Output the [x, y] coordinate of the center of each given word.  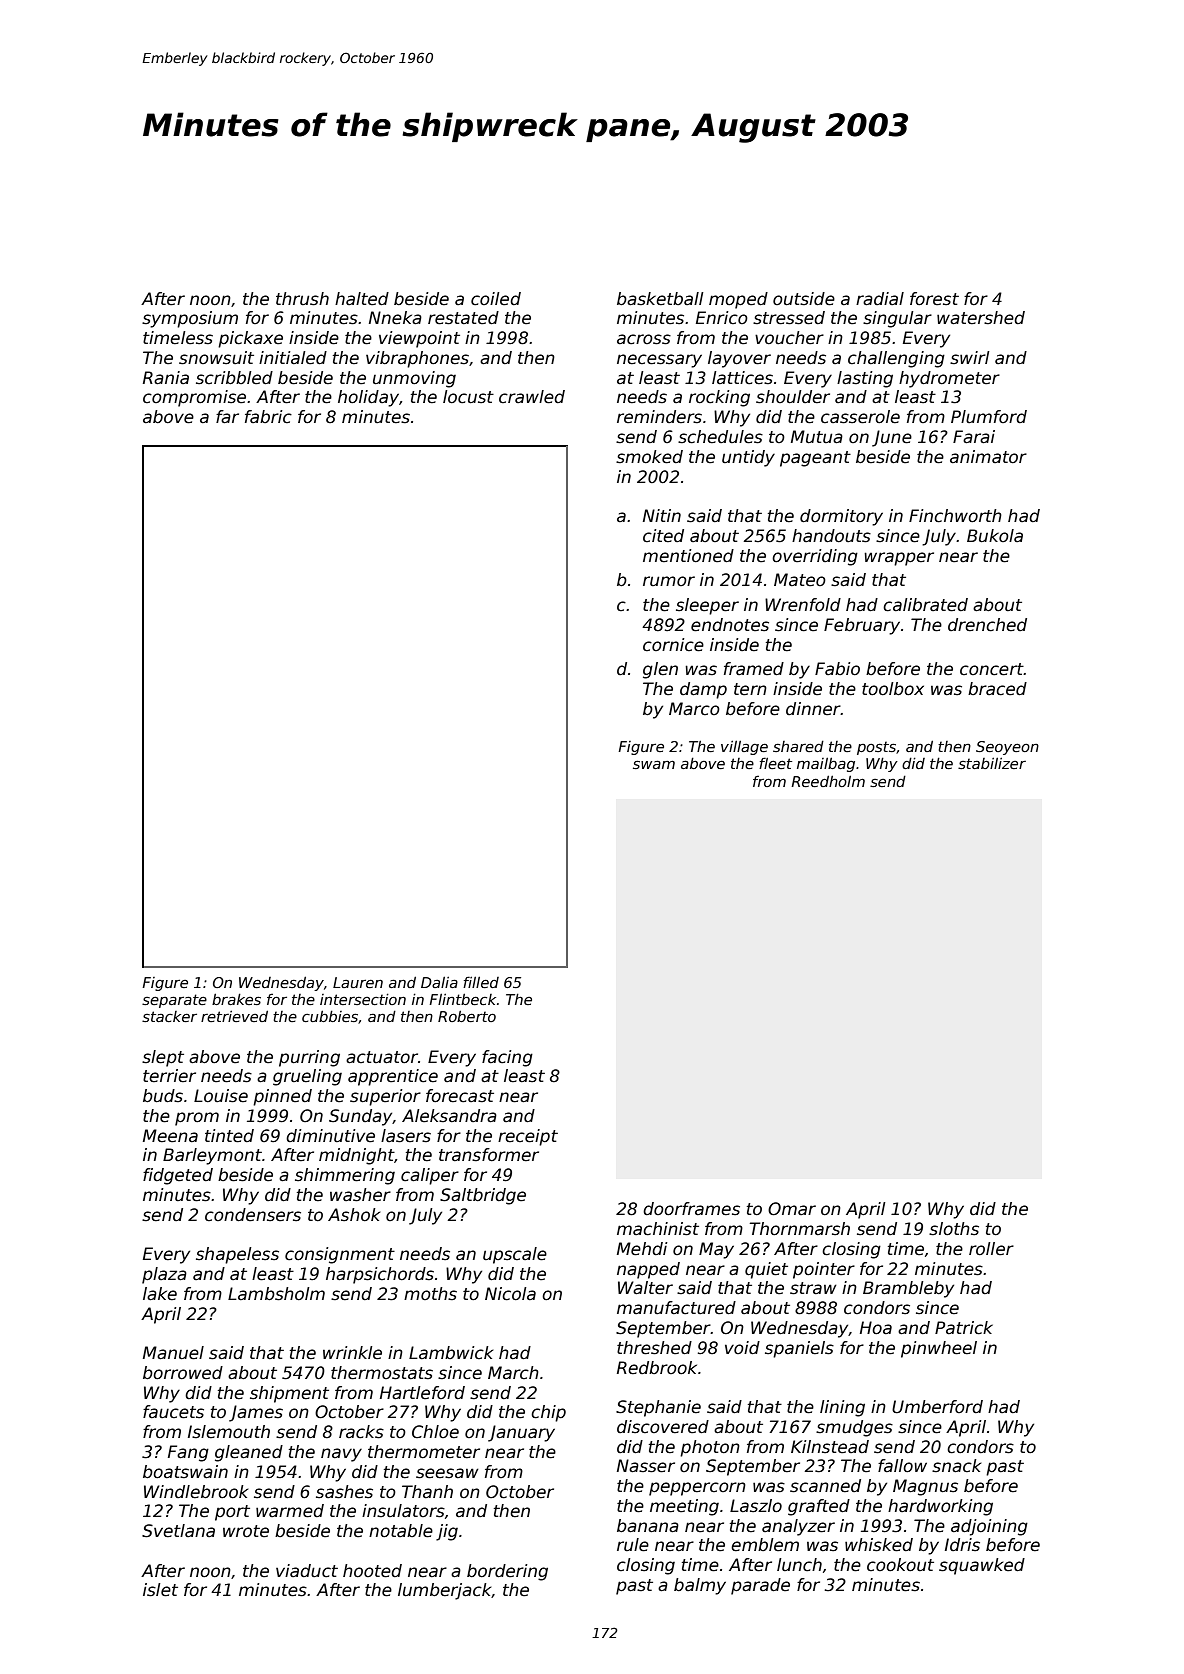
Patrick [964, 1328]
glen [660, 670]
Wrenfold [803, 605]
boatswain [185, 1472]
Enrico [722, 318]
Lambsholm [276, 1294]
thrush [302, 299]
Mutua [817, 437]
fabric [268, 417]
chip [548, 1413]
